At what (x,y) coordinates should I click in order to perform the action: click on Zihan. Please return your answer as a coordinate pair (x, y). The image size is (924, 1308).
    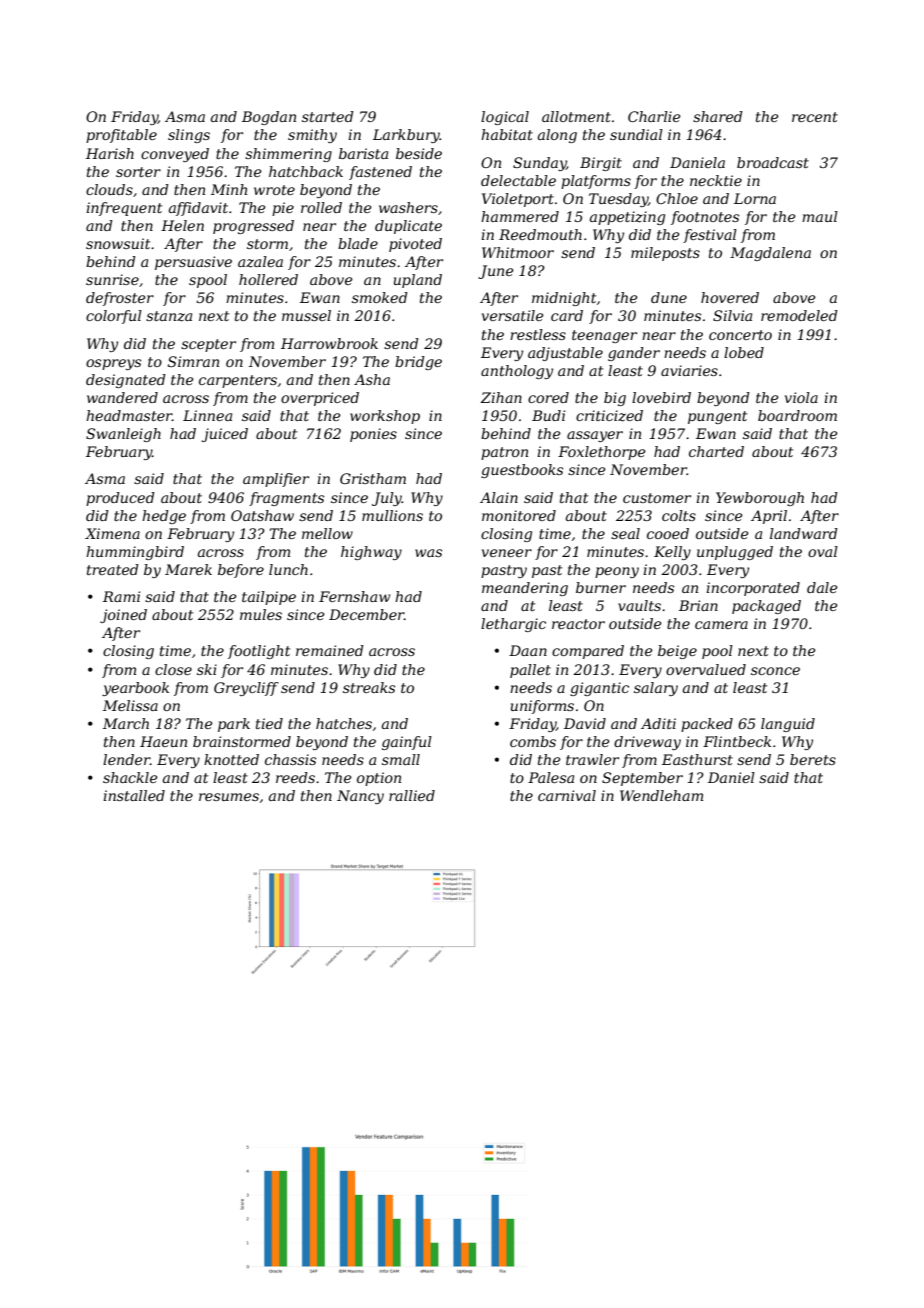
    Looking at the image, I should click on (501, 397).
